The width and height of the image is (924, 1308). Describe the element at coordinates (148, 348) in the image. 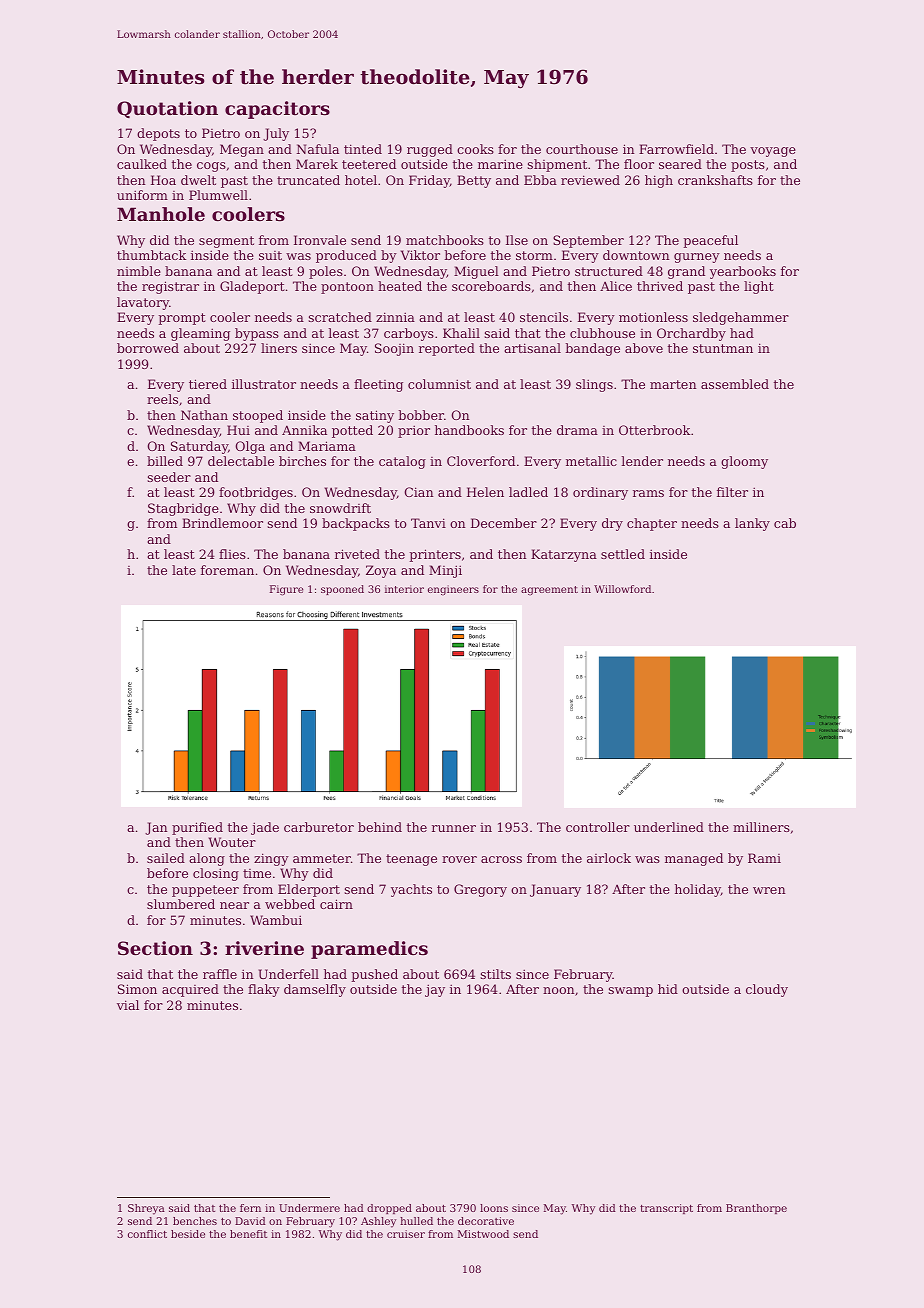

I see `borrowed` at that location.
